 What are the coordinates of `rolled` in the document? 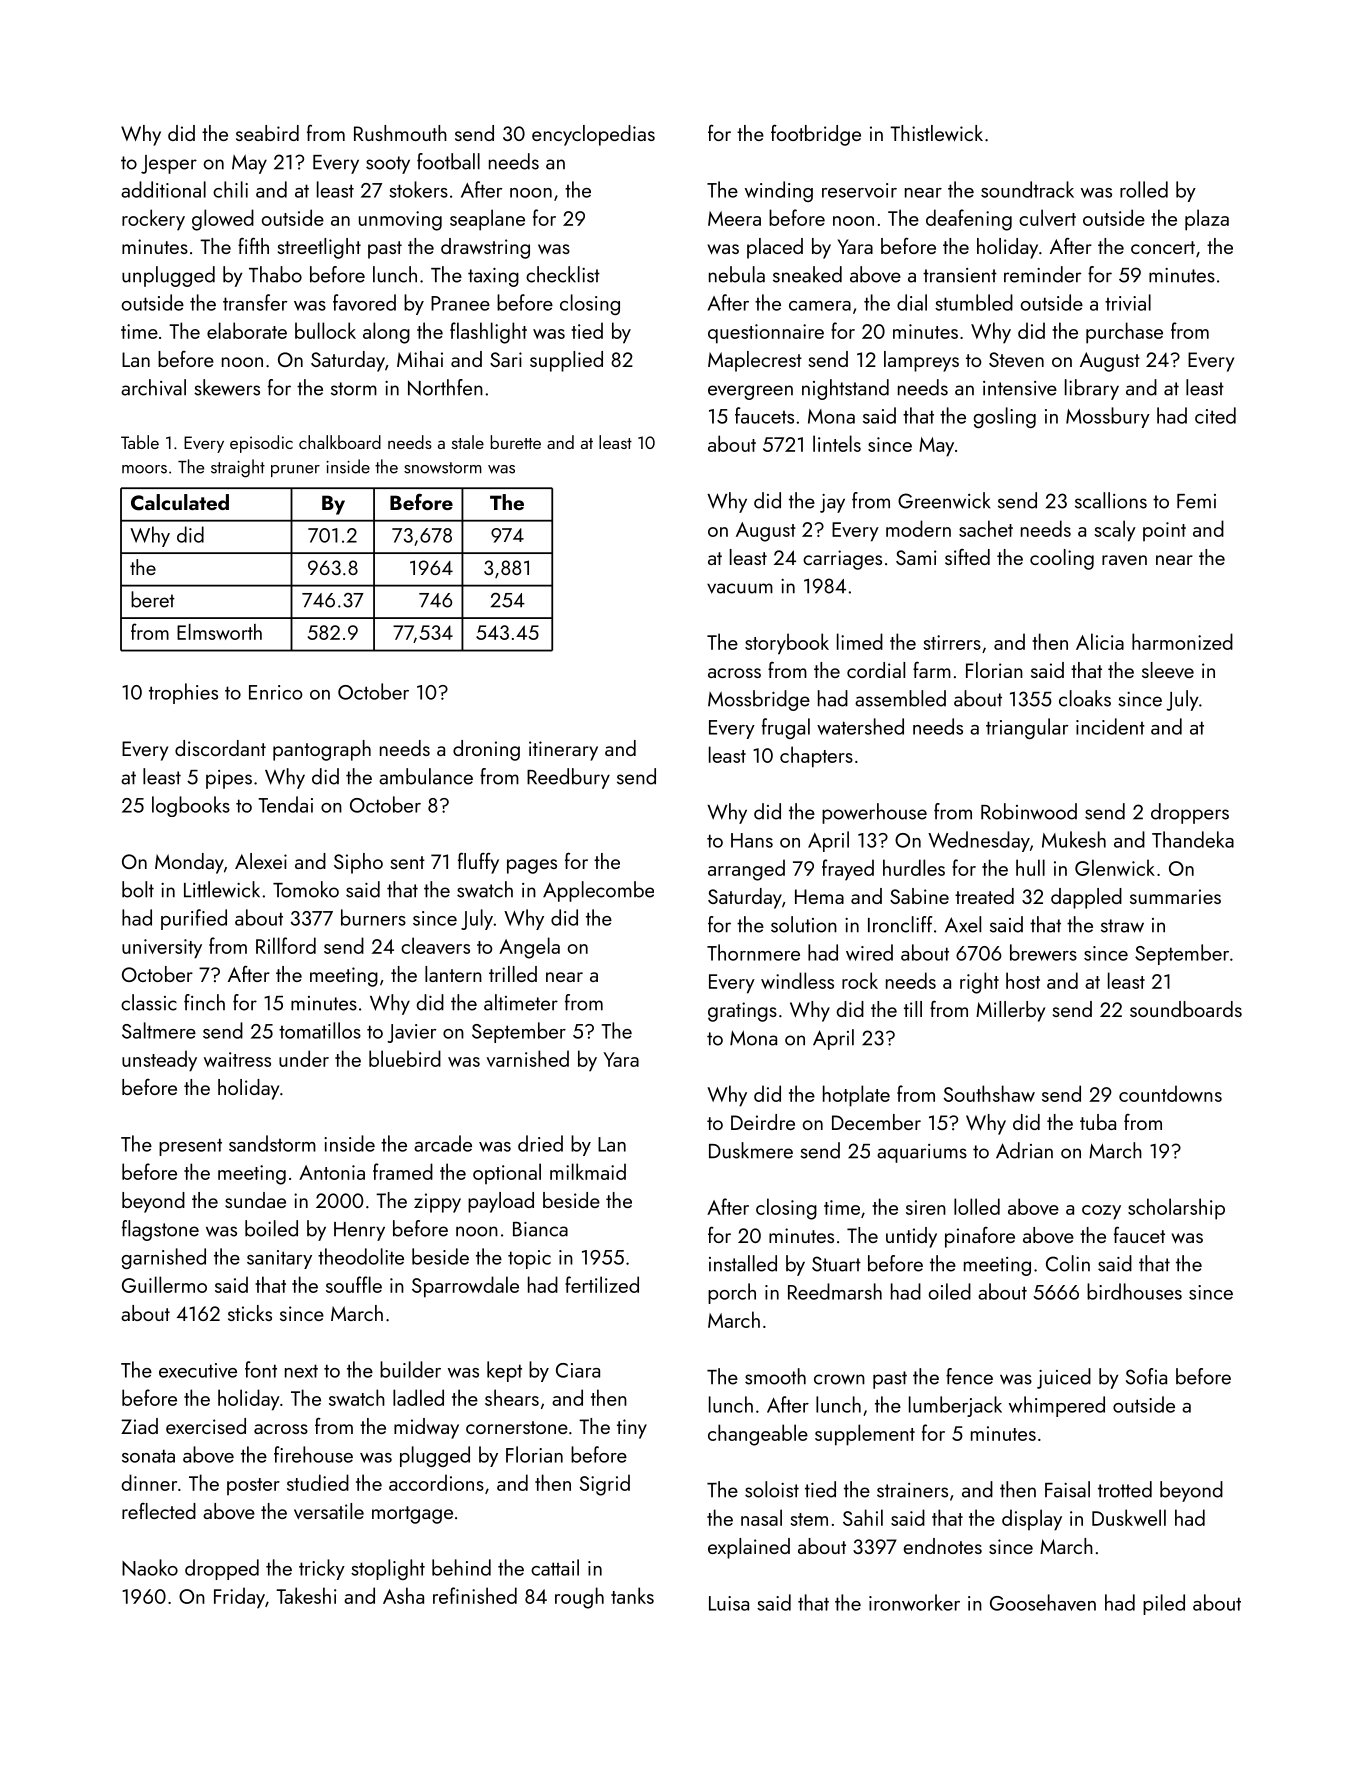 It's located at (1144, 189).
